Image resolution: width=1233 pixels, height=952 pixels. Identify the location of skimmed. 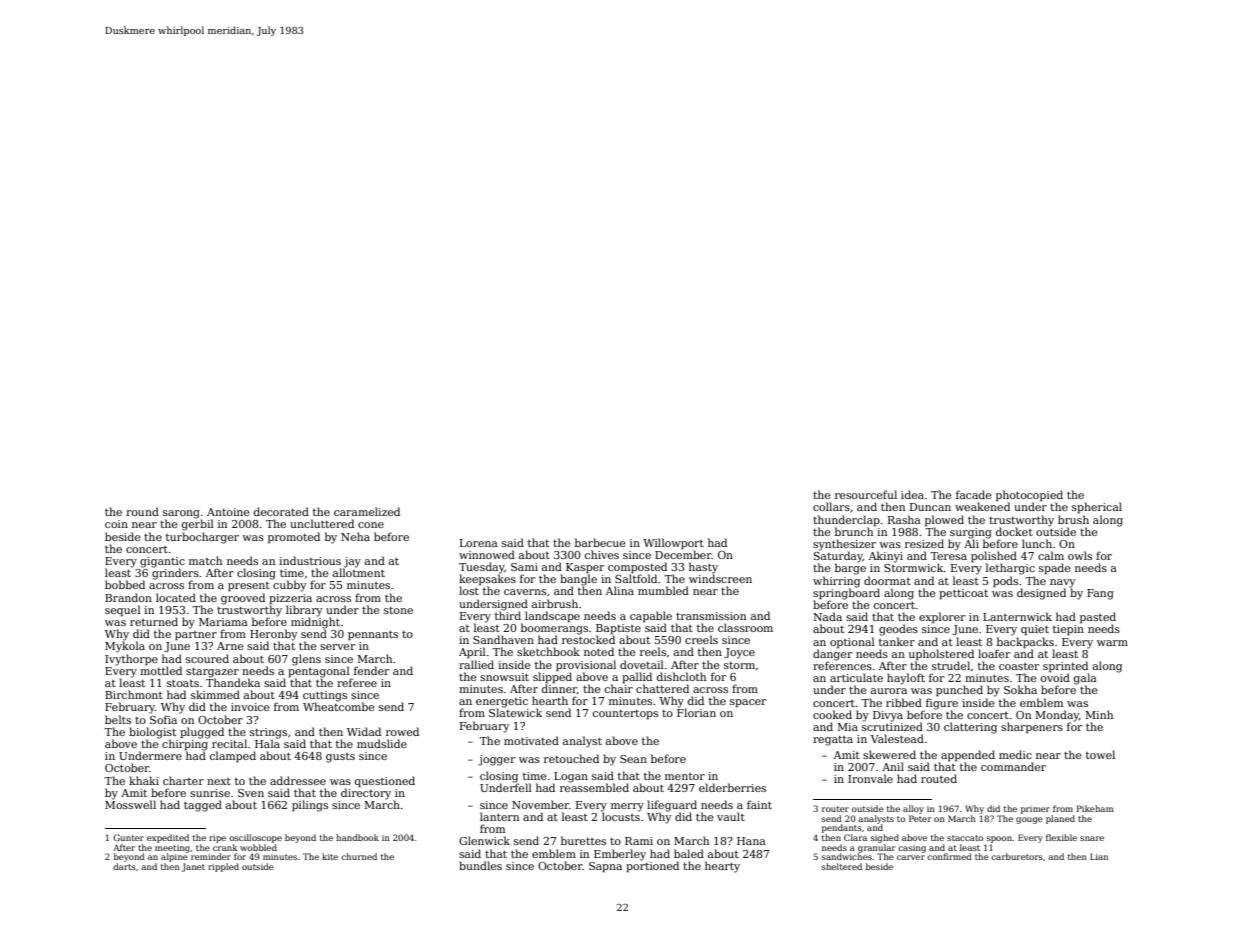
(215, 694).
